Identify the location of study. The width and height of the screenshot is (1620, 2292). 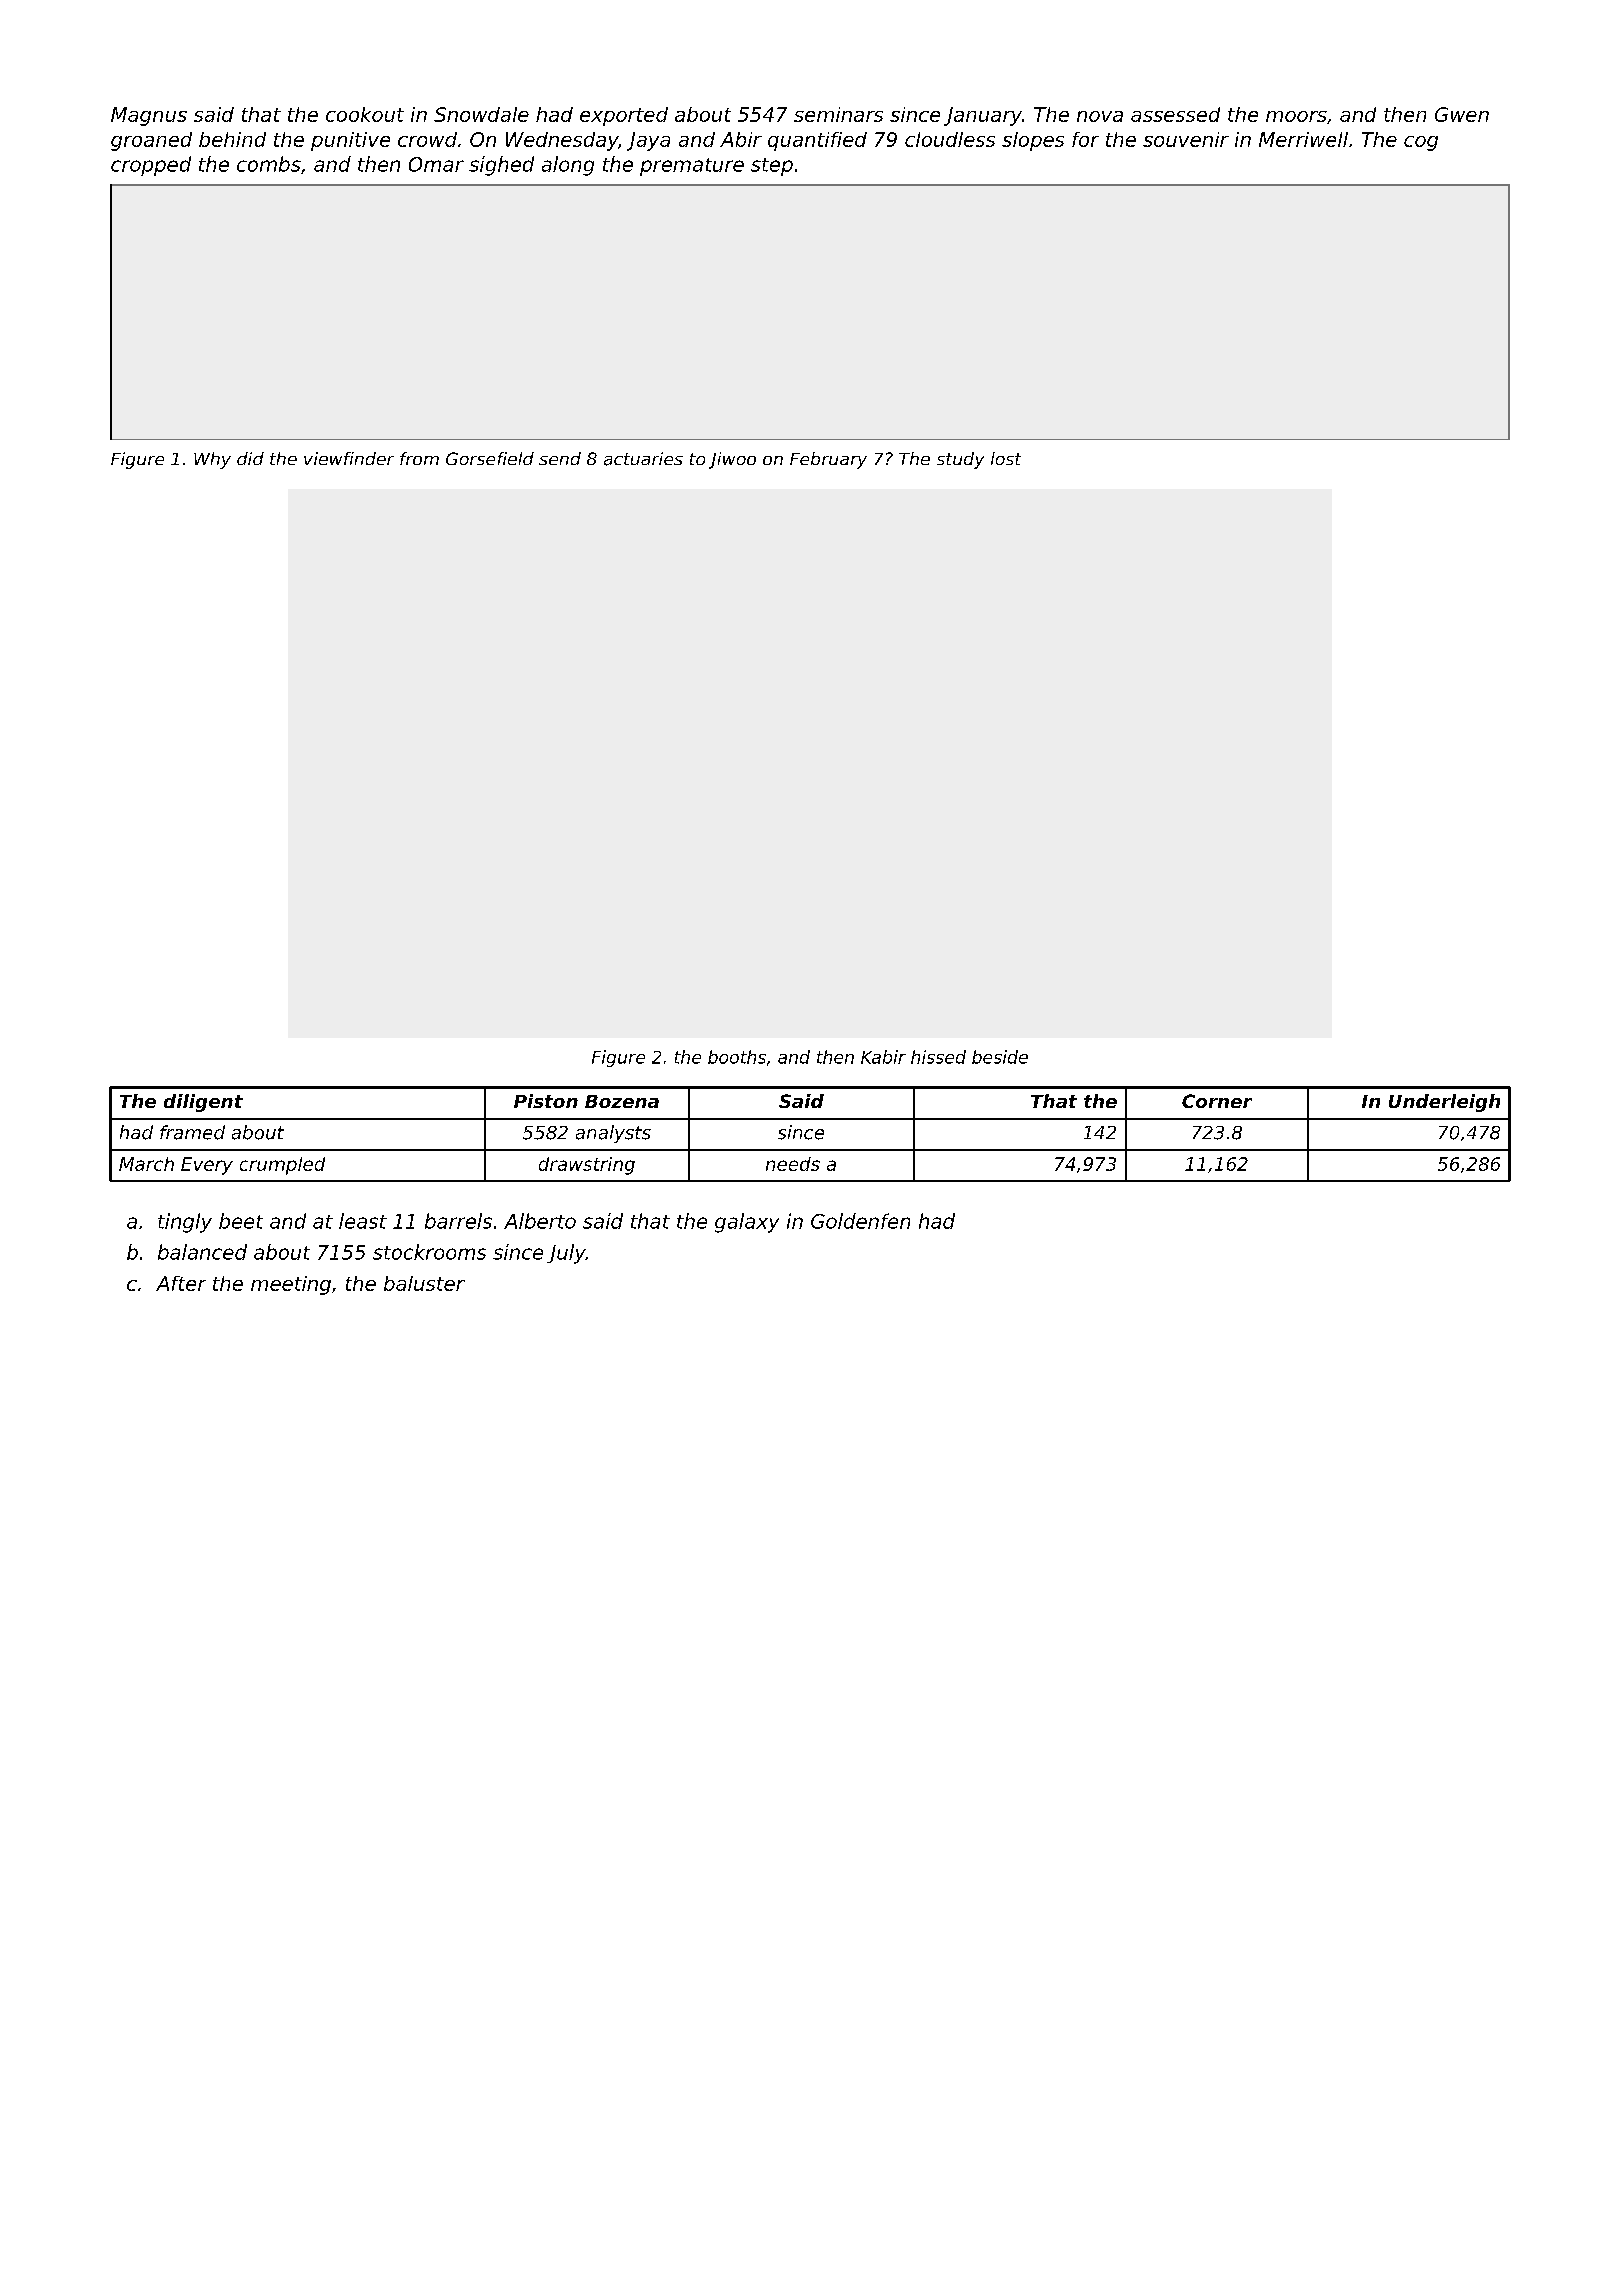
(960, 460).
